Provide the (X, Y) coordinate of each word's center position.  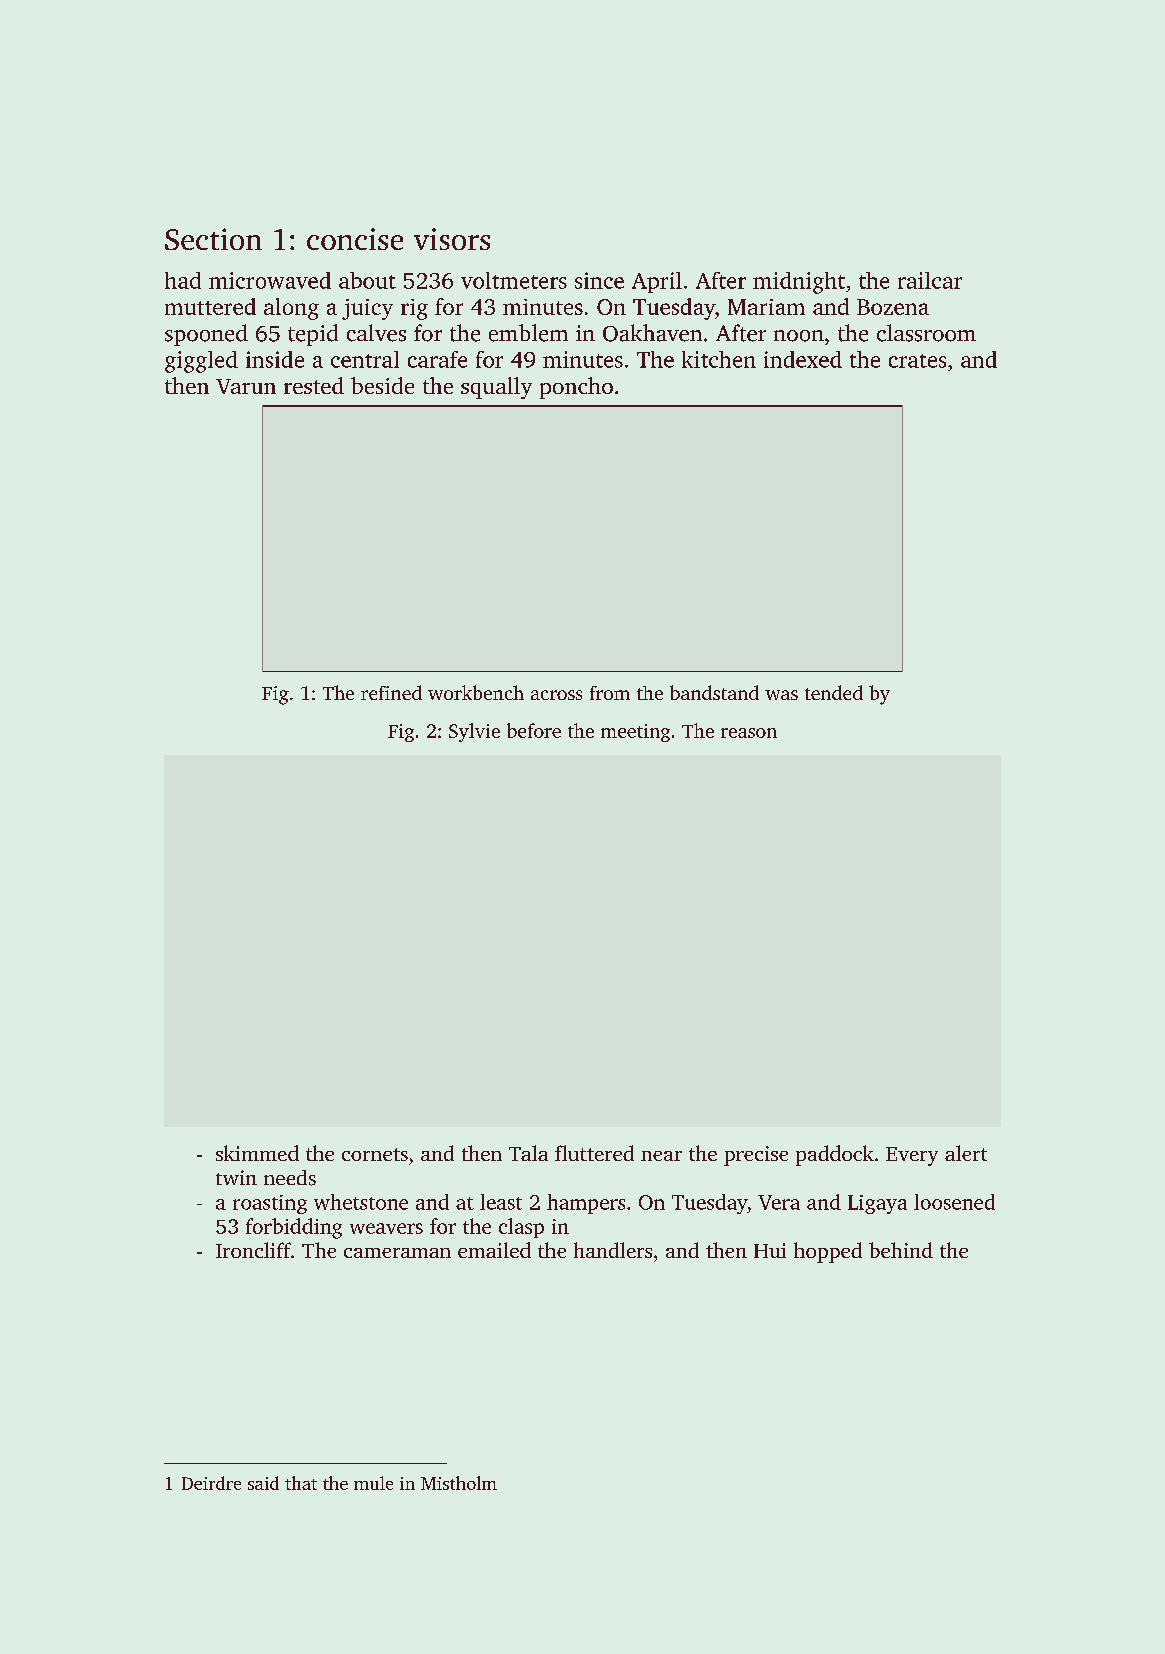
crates (917, 361)
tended (834, 692)
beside (382, 385)
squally (496, 388)
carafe (437, 359)
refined (391, 692)
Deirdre (211, 1483)
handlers (613, 1250)
